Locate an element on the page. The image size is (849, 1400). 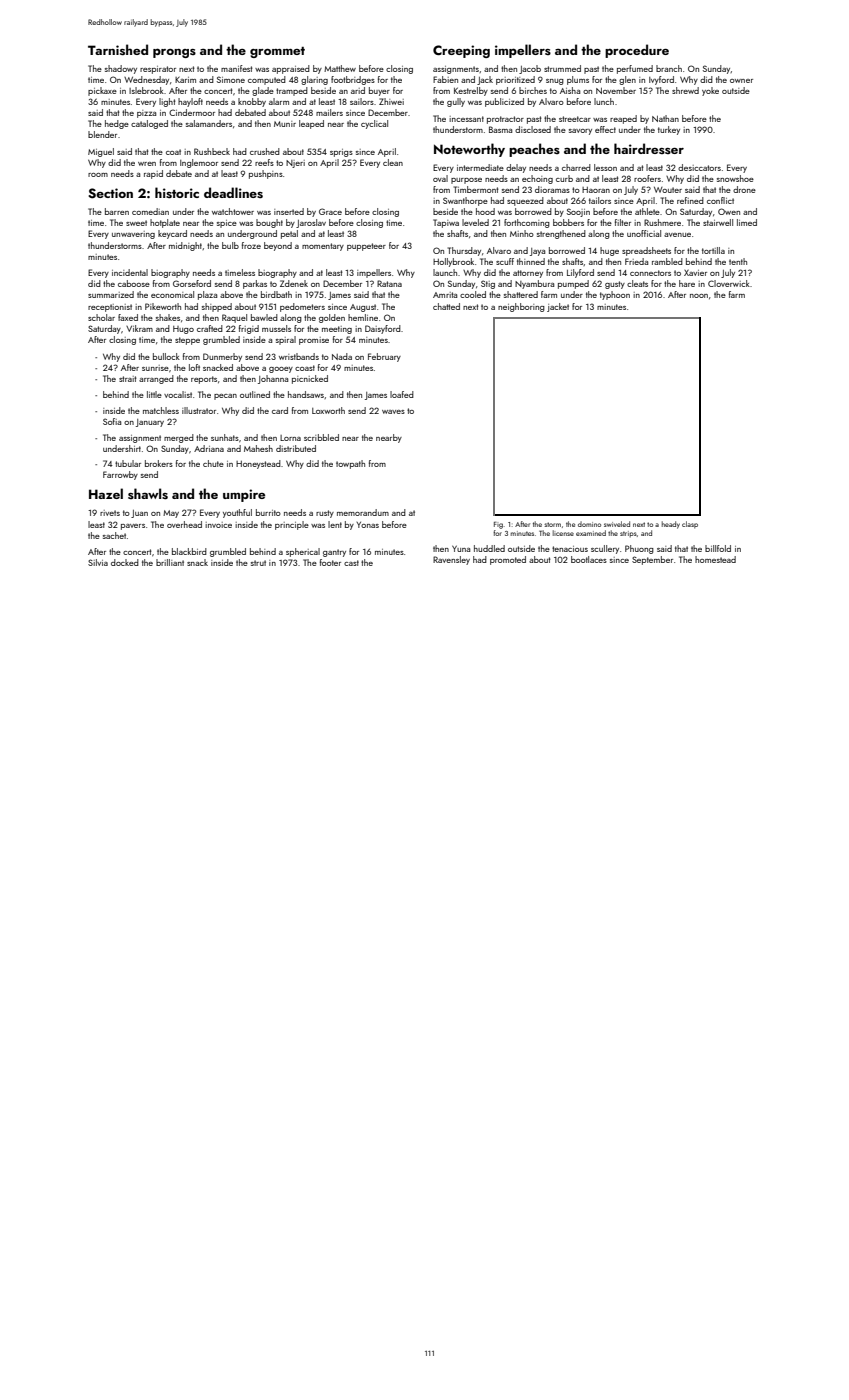
Dunmerby is located at coordinates (222, 357).
